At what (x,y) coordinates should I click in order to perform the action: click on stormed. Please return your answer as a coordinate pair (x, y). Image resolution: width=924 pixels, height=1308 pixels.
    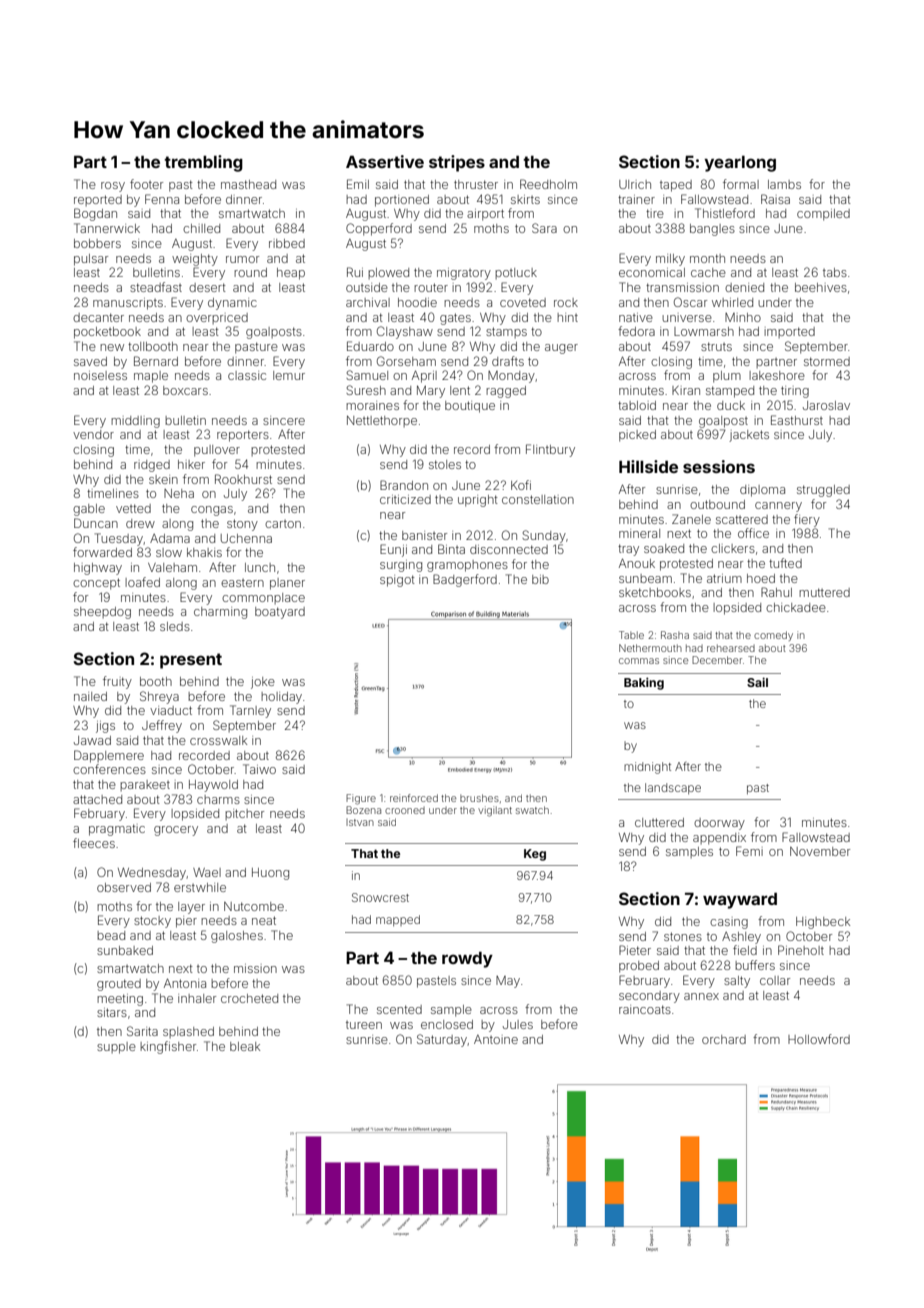
    Looking at the image, I should click on (827, 361).
